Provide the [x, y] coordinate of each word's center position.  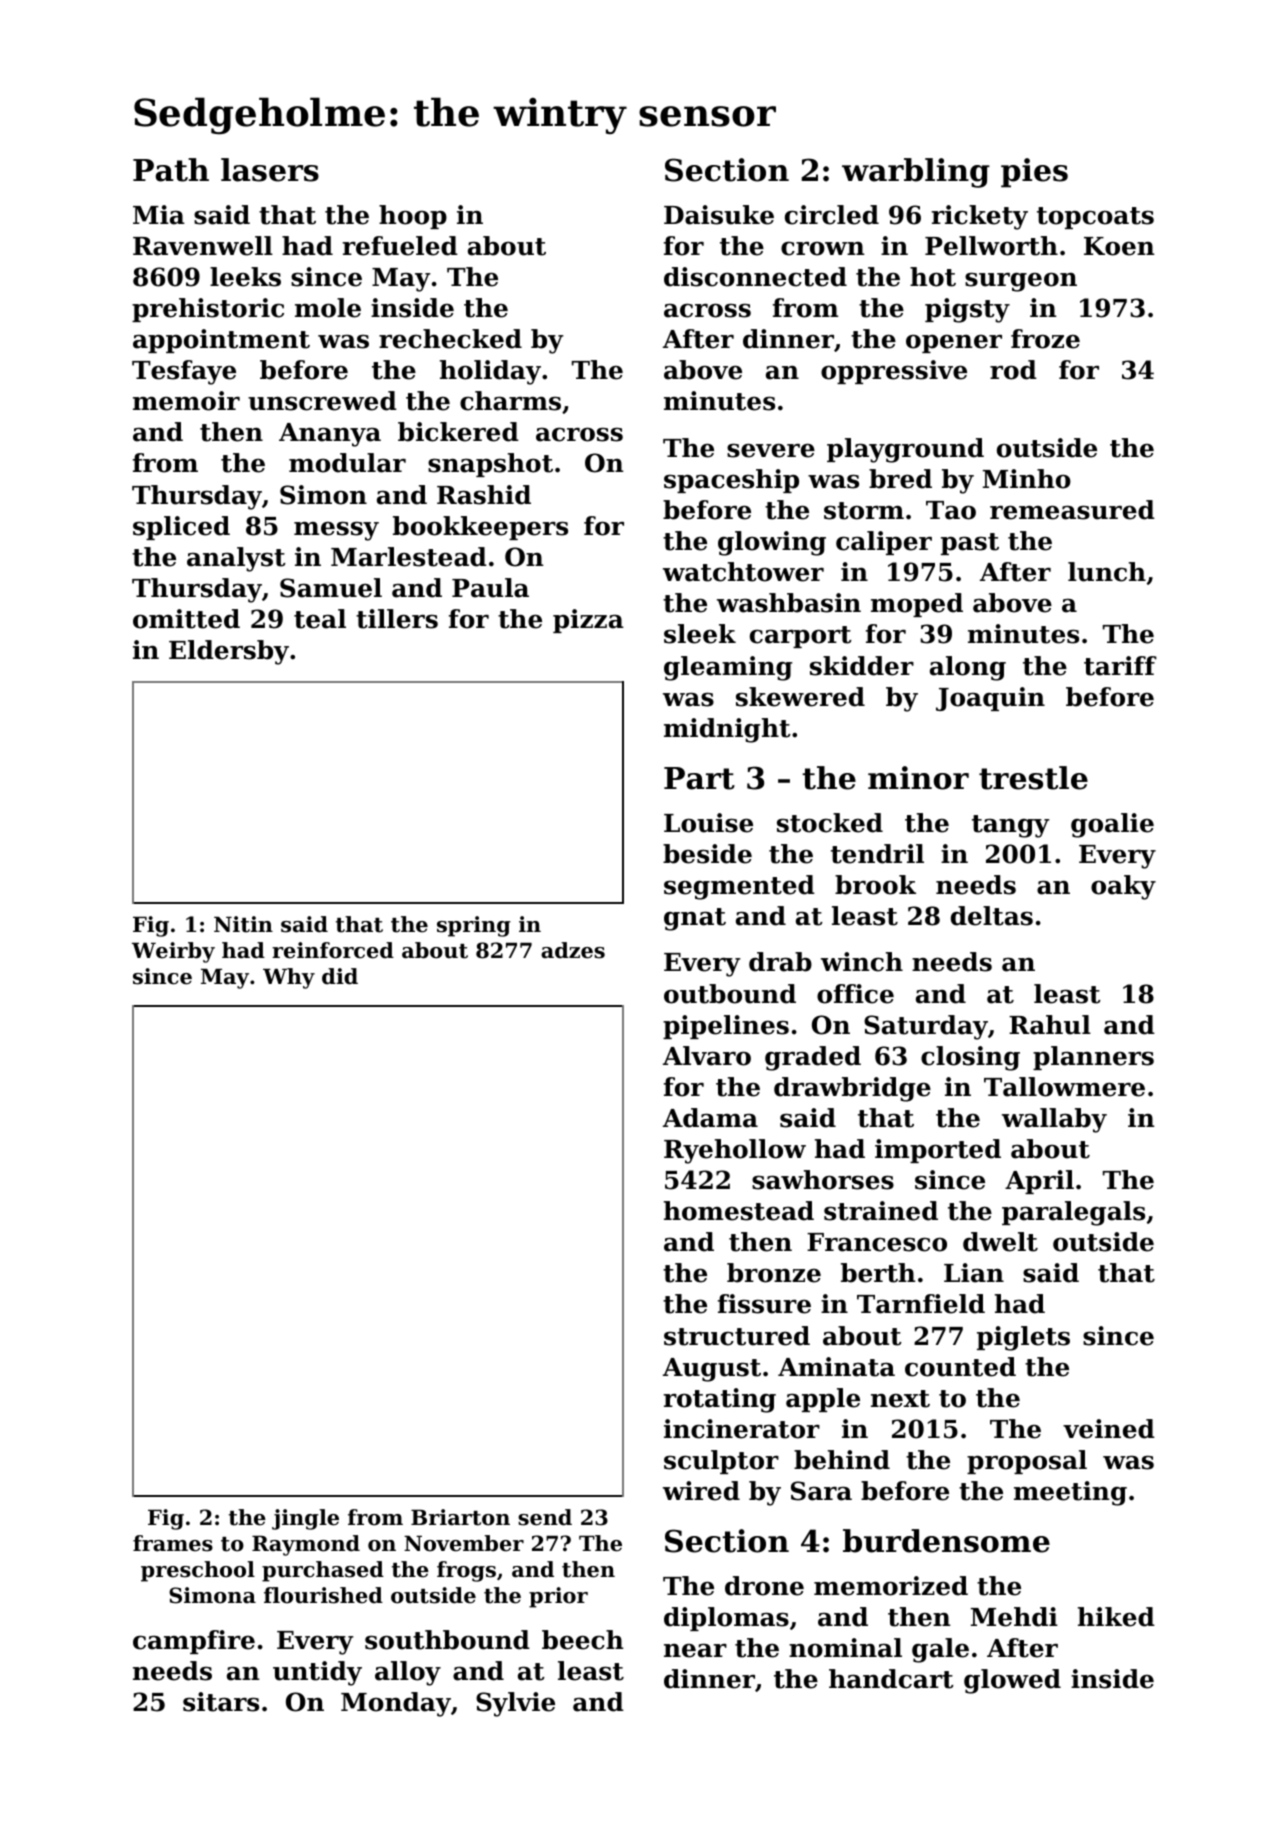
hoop [413, 217]
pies [1034, 173]
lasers [270, 170]
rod [1013, 370]
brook [875, 885]
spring [474, 926]
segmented [739, 887]
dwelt [1000, 1242]
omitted [186, 619]
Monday [396, 1704]
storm [864, 511]
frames [173, 1543]
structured [737, 1336]
